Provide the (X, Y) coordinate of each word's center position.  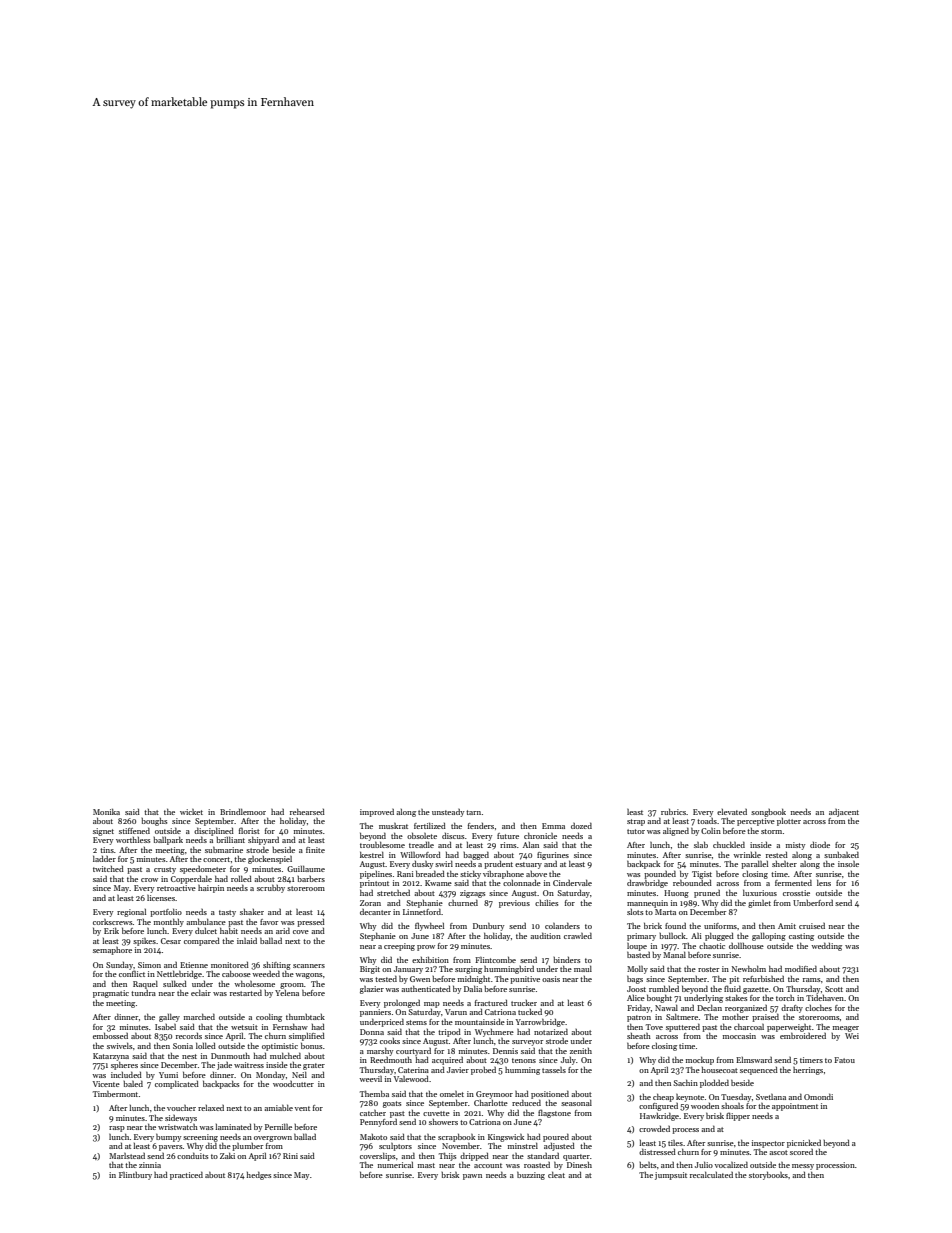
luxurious (760, 892)
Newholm (749, 968)
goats (392, 1104)
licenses (161, 898)
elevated (732, 812)
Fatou (844, 1060)
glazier (372, 990)
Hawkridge (659, 1116)
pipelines (376, 875)
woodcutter (293, 1084)
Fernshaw (290, 1026)
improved (377, 813)
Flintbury (135, 1176)
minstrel (523, 1145)
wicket (191, 812)
